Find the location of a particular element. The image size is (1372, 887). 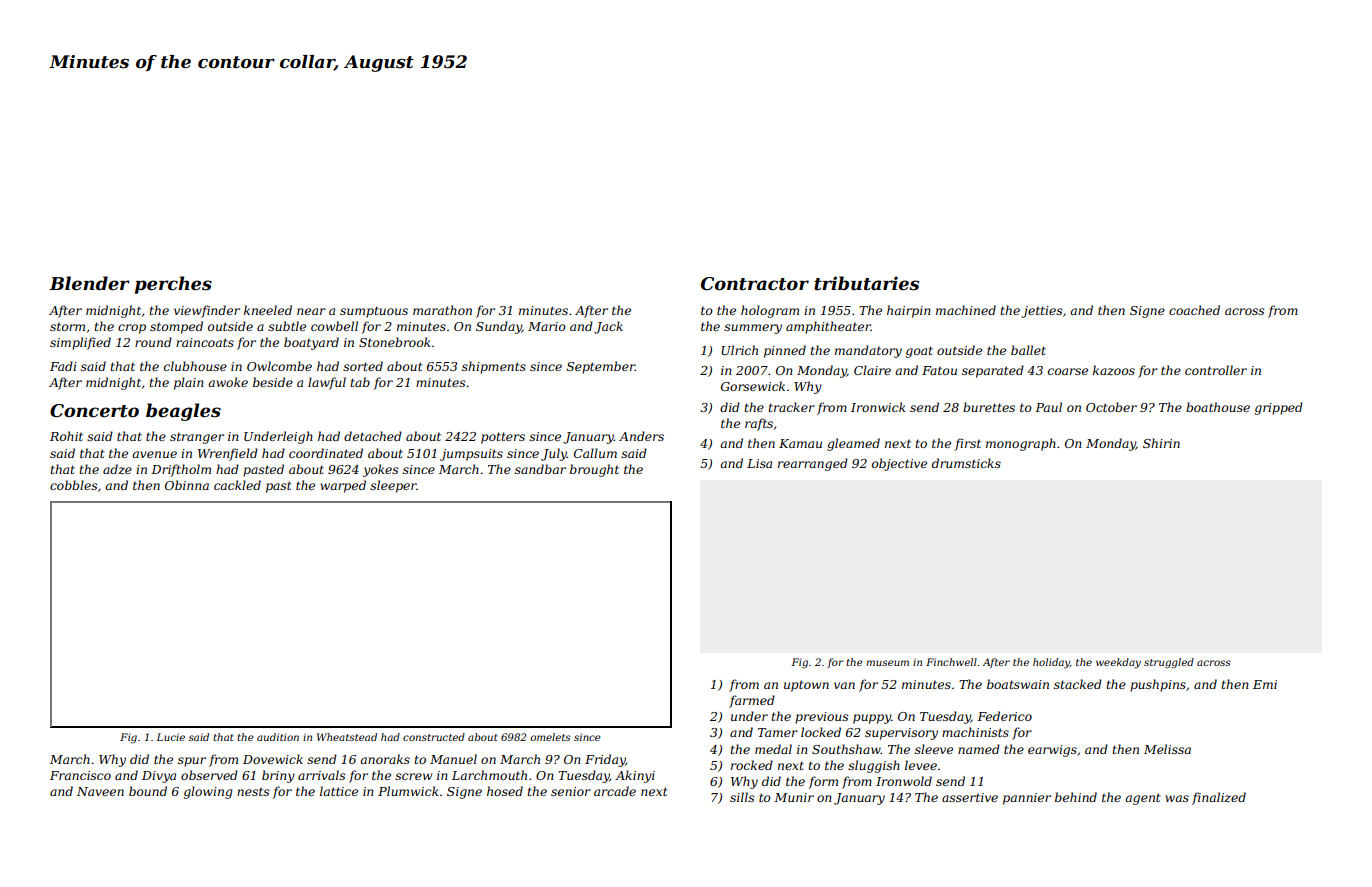

Anders is located at coordinates (641, 436).
